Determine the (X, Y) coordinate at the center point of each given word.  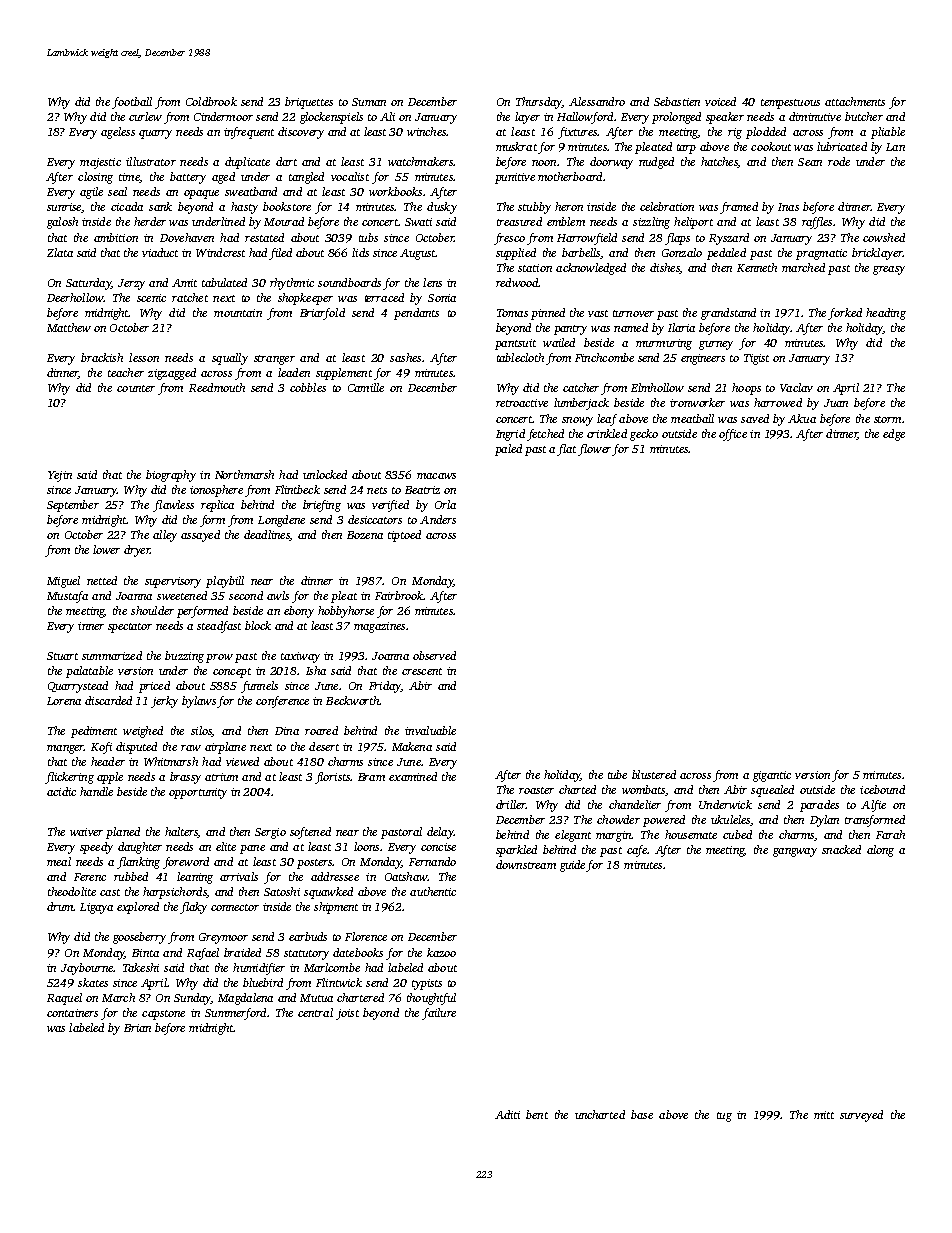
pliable (888, 133)
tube (617, 774)
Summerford (235, 1014)
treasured (519, 221)
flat (566, 450)
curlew (145, 116)
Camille (366, 387)
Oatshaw (406, 876)
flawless (173, 506)
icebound (882, 789)
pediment (94, 732)
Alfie (873, 806)
